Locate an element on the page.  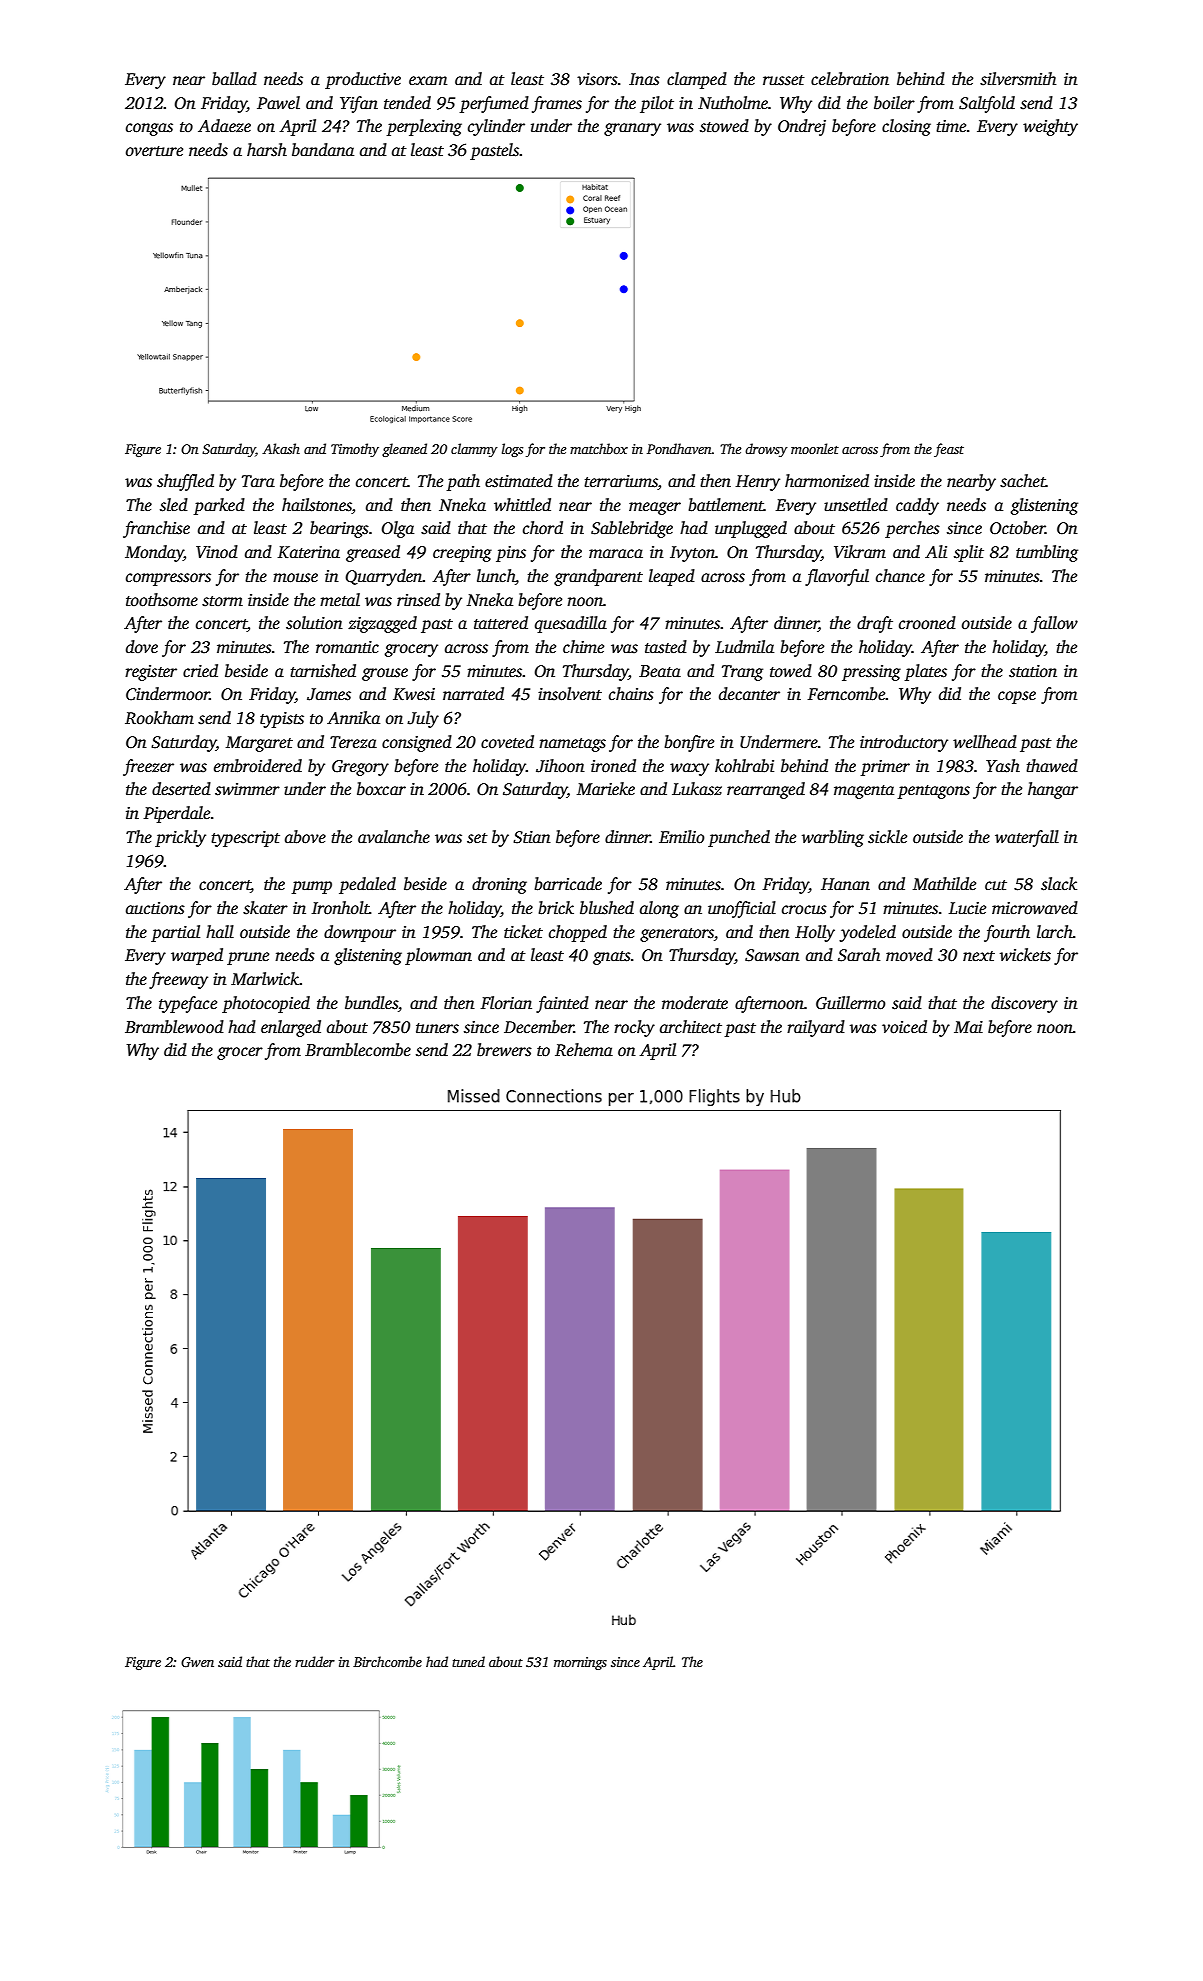
harsh is located at coordinates (267, 150).
